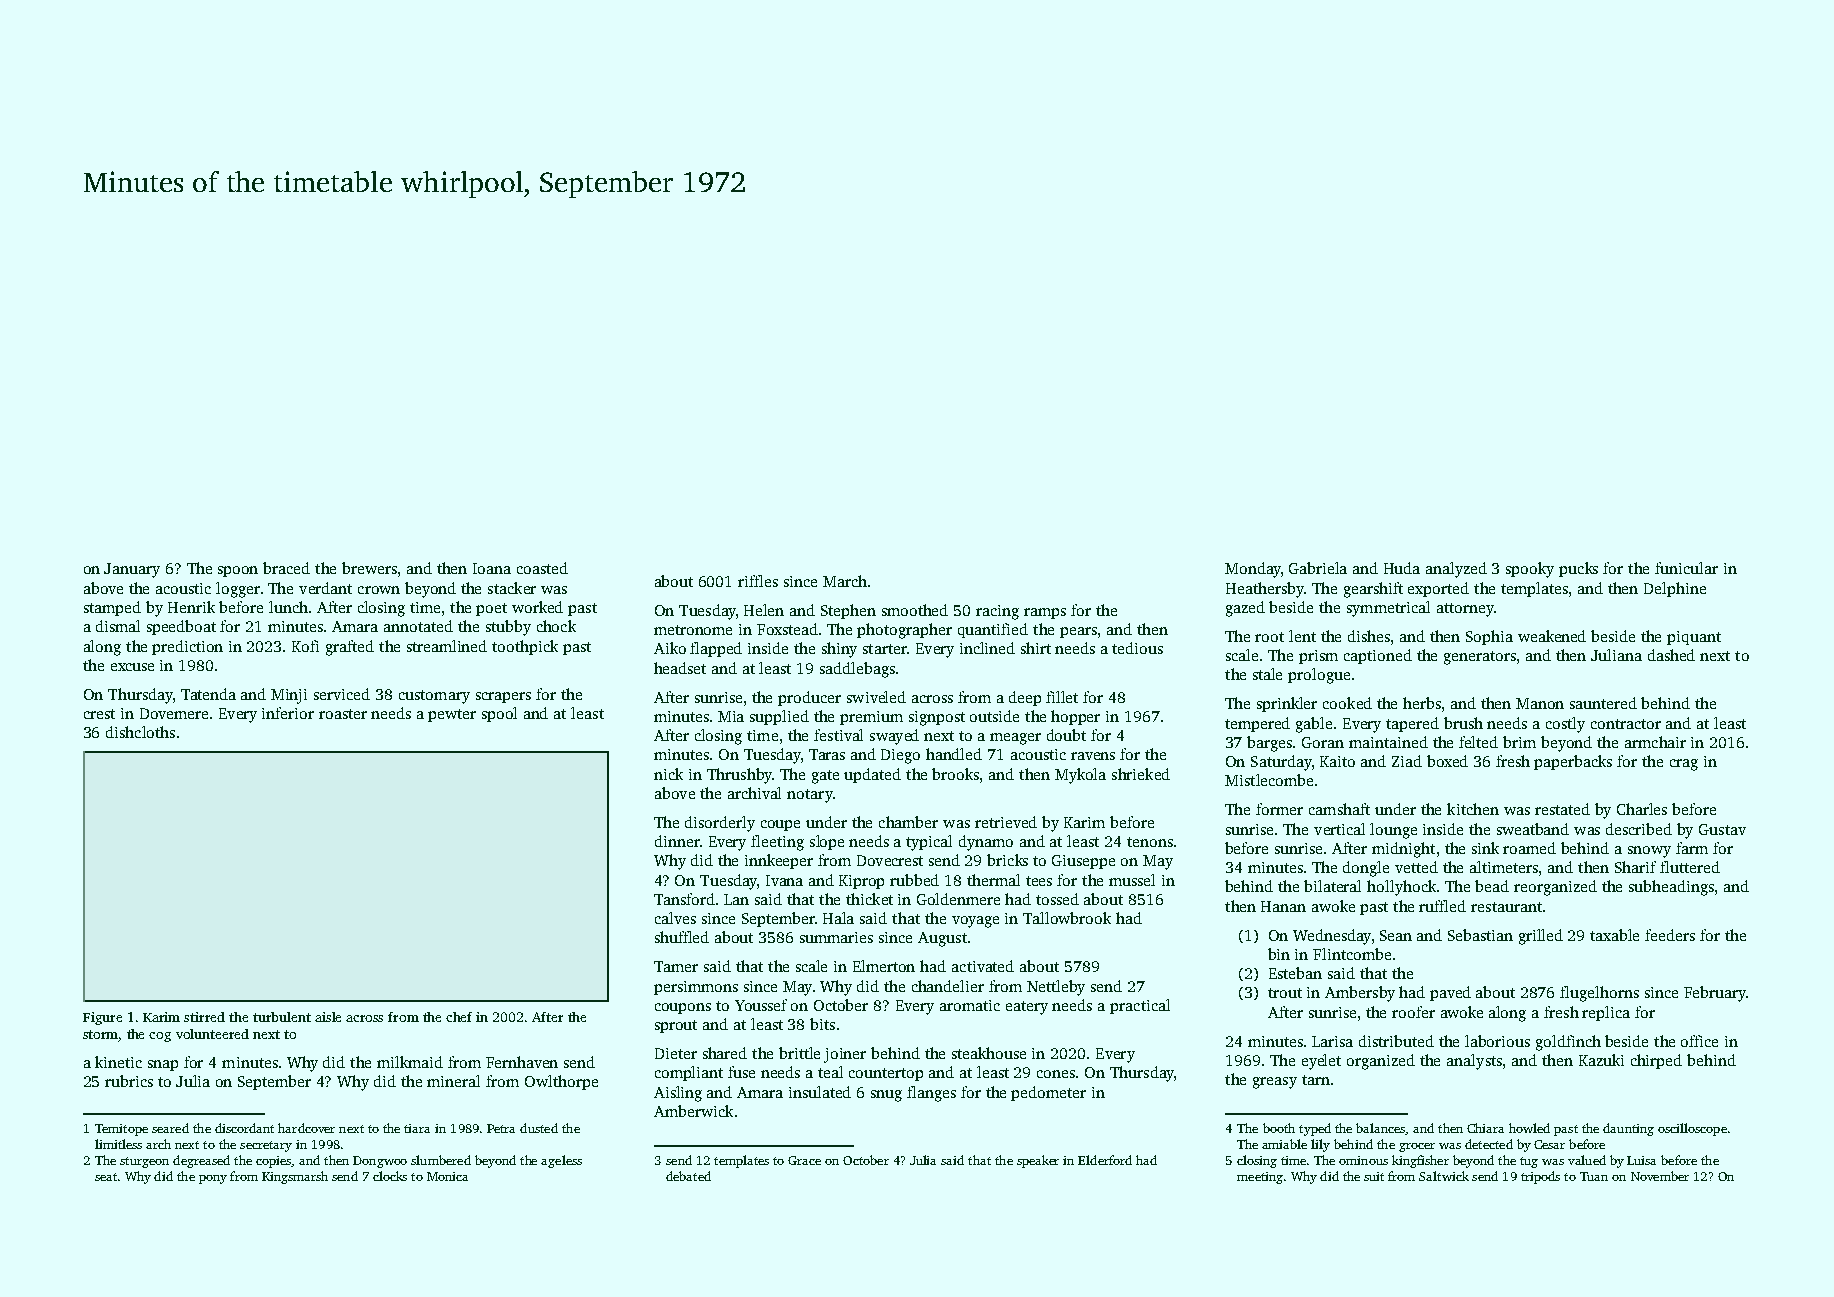  Describe the element at coordinates (827, 754) in the screenshot. I see `Taras` at that location.
